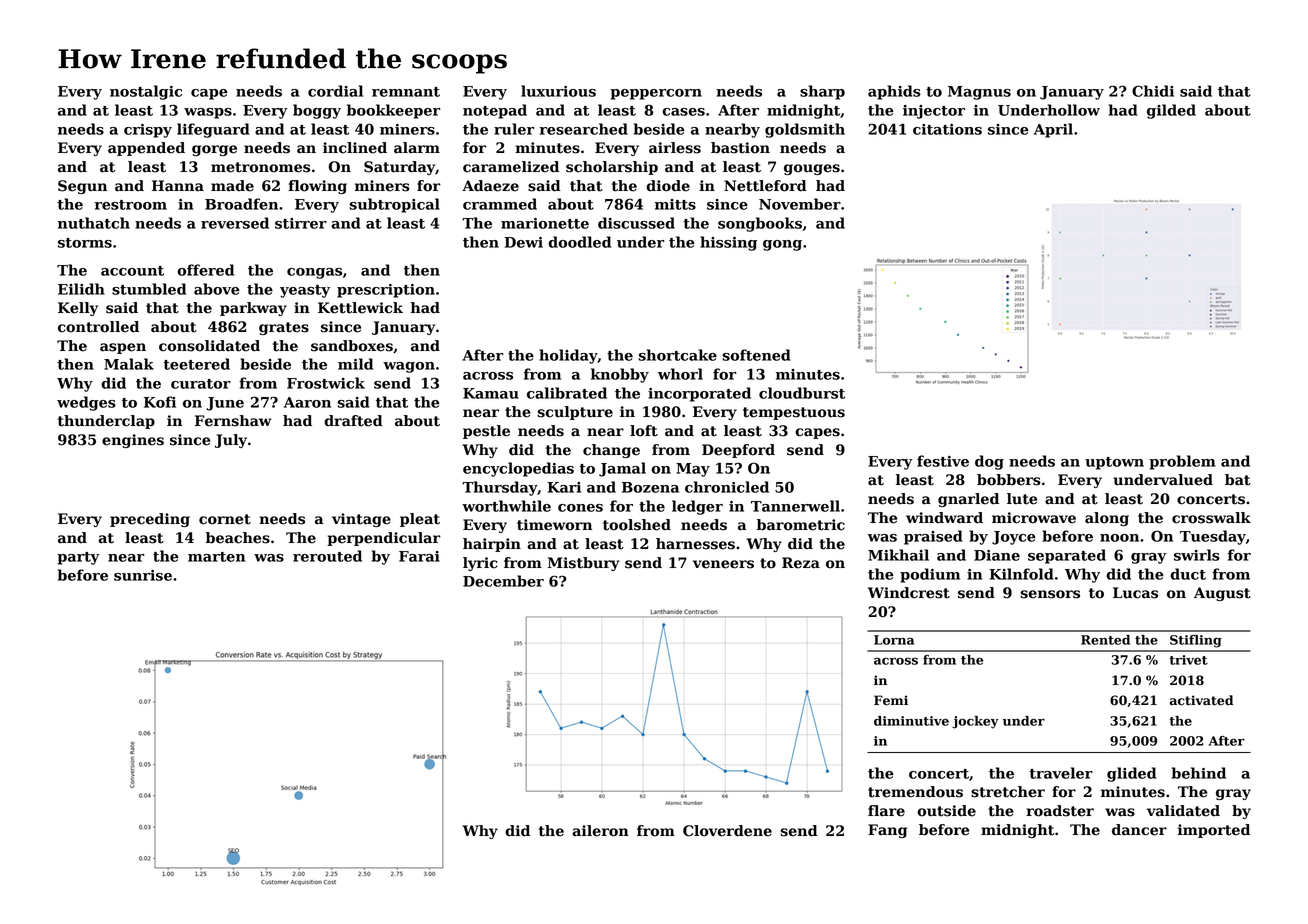  Describe the element at coordinates (1183, 811) in the screenshot. I see `validated` at that location.
